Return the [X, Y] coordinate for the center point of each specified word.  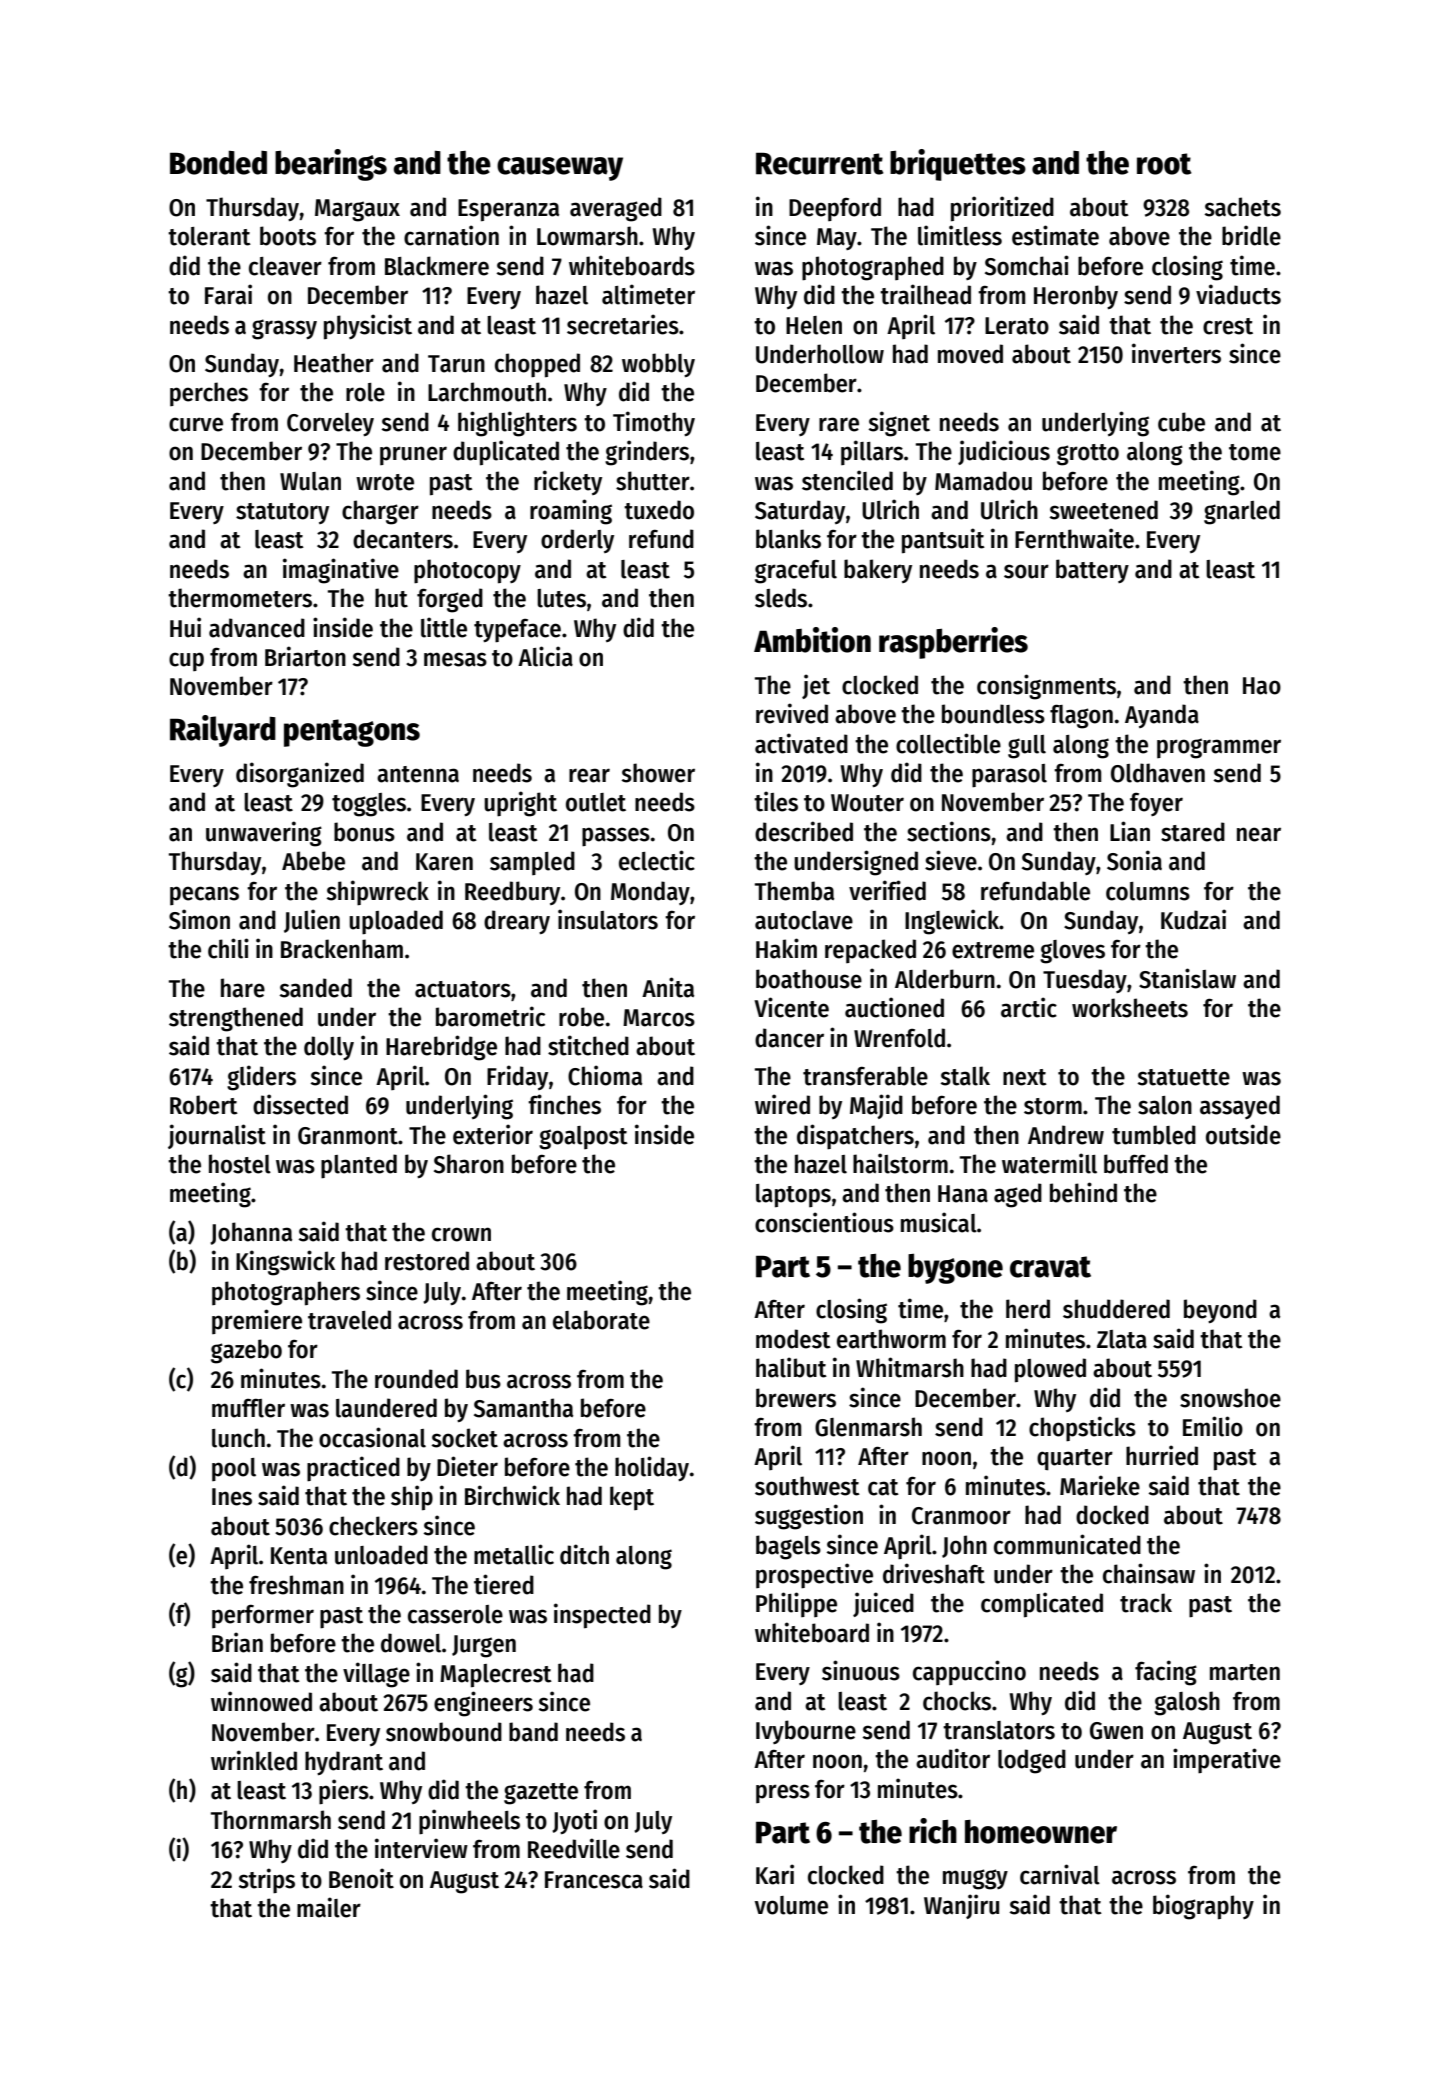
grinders [647, 453]
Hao [1262, 686]
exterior [493, 1134]
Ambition [812, 640]
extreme [993, 950]
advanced [257, 628]
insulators [608, 919]
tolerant [209, 236]
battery [1092, 571]
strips [266, 1881]
